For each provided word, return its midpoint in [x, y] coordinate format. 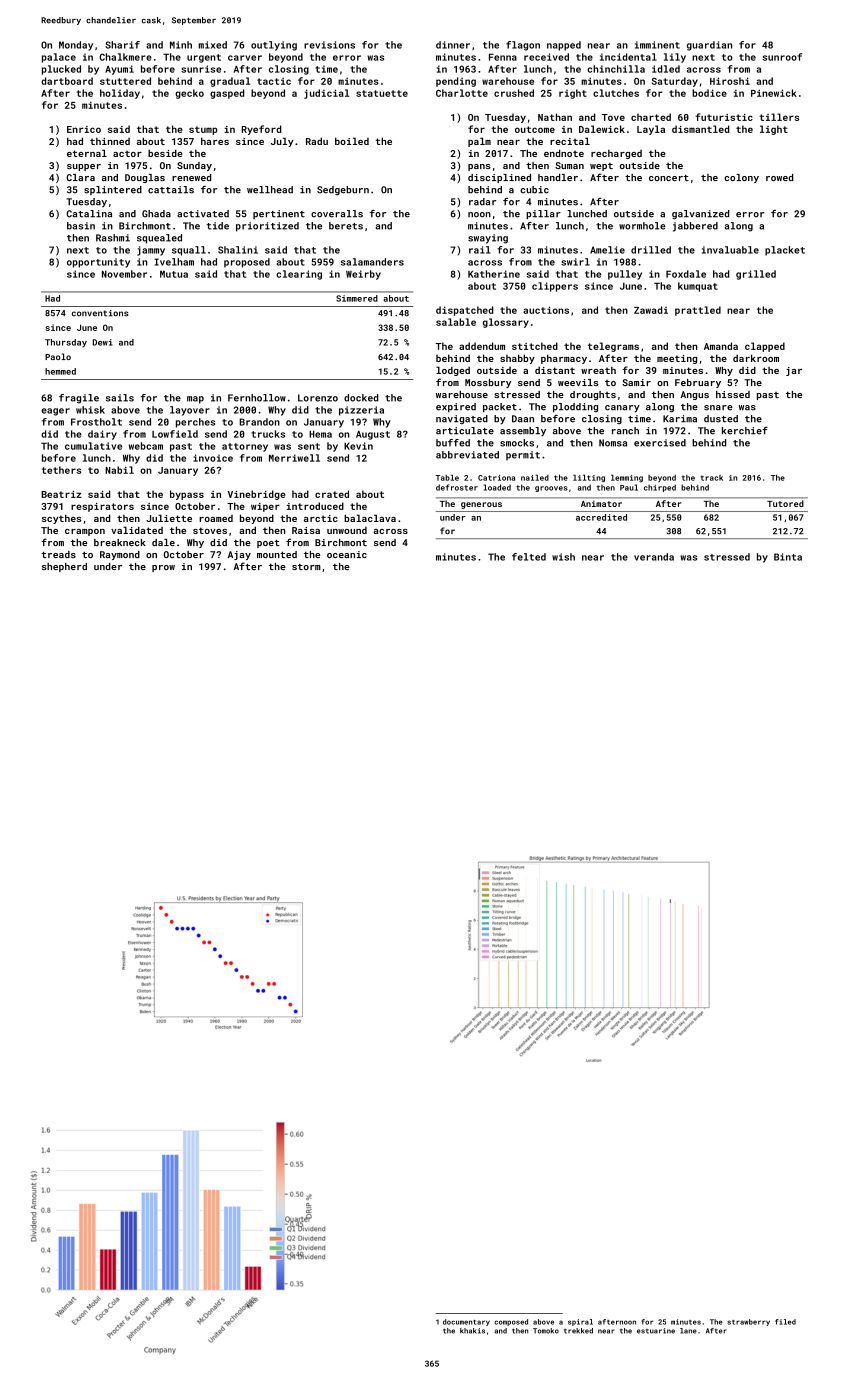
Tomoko [546, 1331]
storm [306, 567]
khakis [472, 1331]
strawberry [748, 1322]
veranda [654, 557]
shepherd [64, 567]
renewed [191, 177]
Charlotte [462, 93]
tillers [779, 117]
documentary [466, 1322]
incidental [628, 57]
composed [511, 1322]
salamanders [372, 262]
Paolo [58, 356]
